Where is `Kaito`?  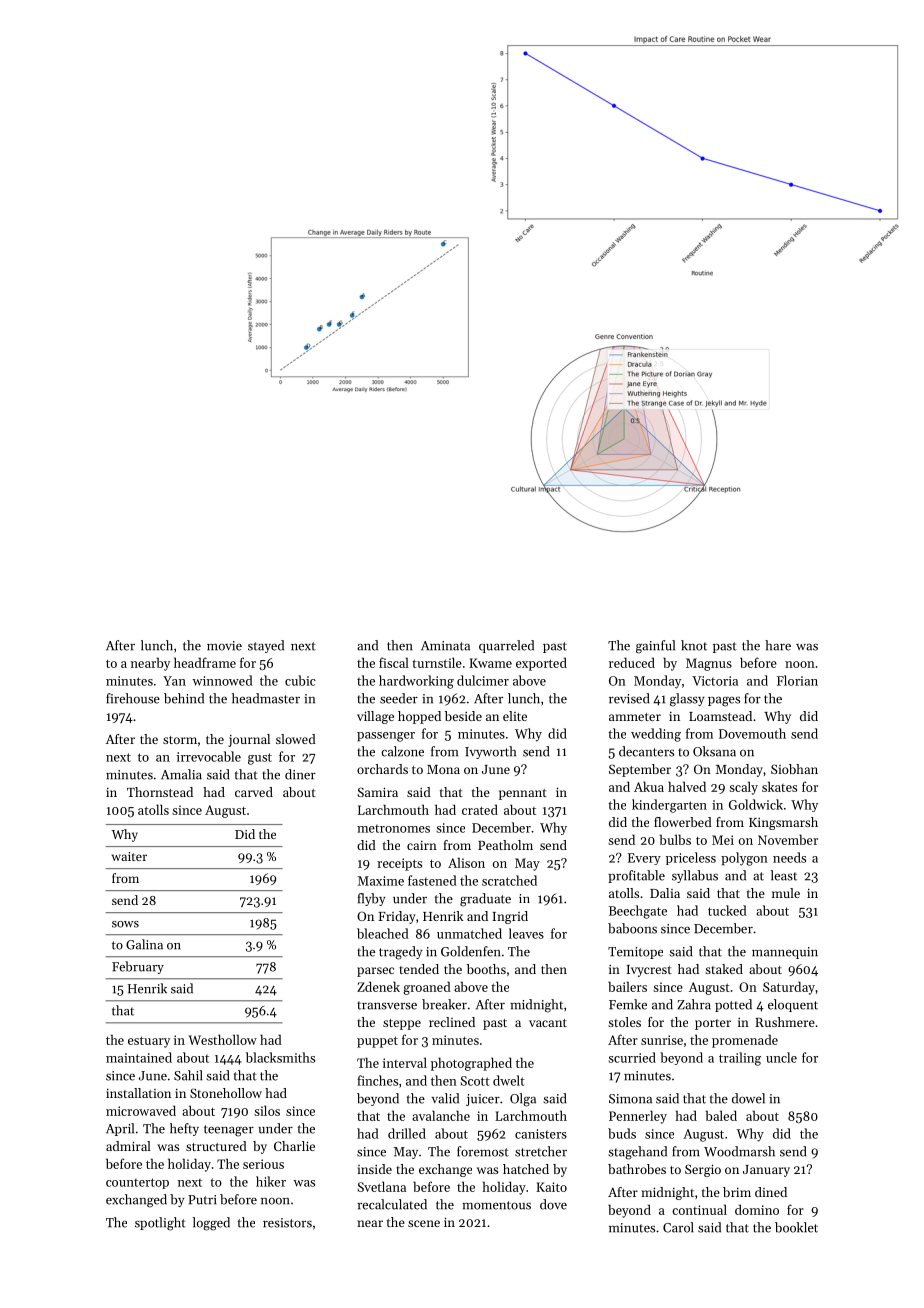 Kaito is located at coordinates (551, 1187).
